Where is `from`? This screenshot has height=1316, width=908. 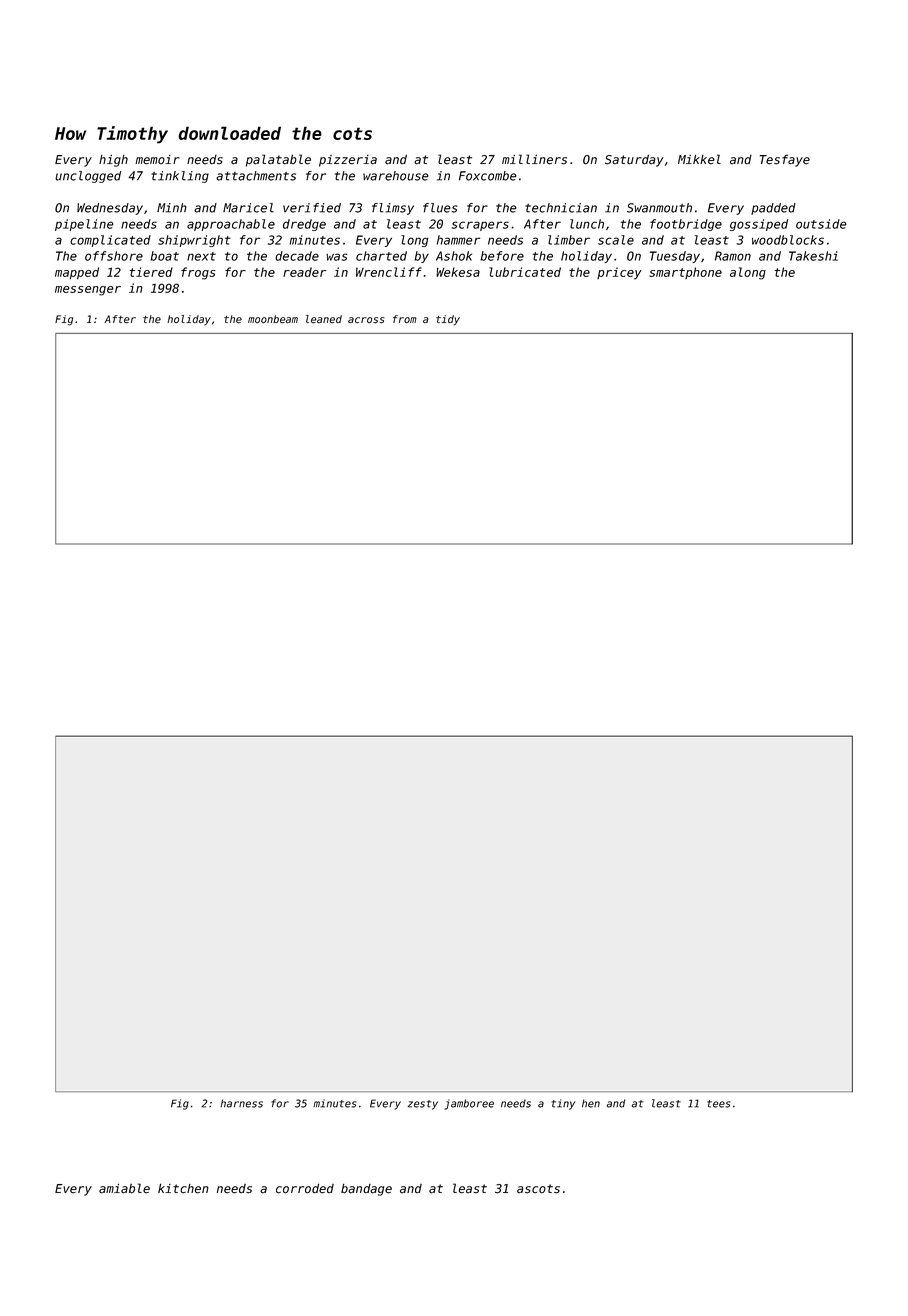 from is located at coordinates (405, 319).
